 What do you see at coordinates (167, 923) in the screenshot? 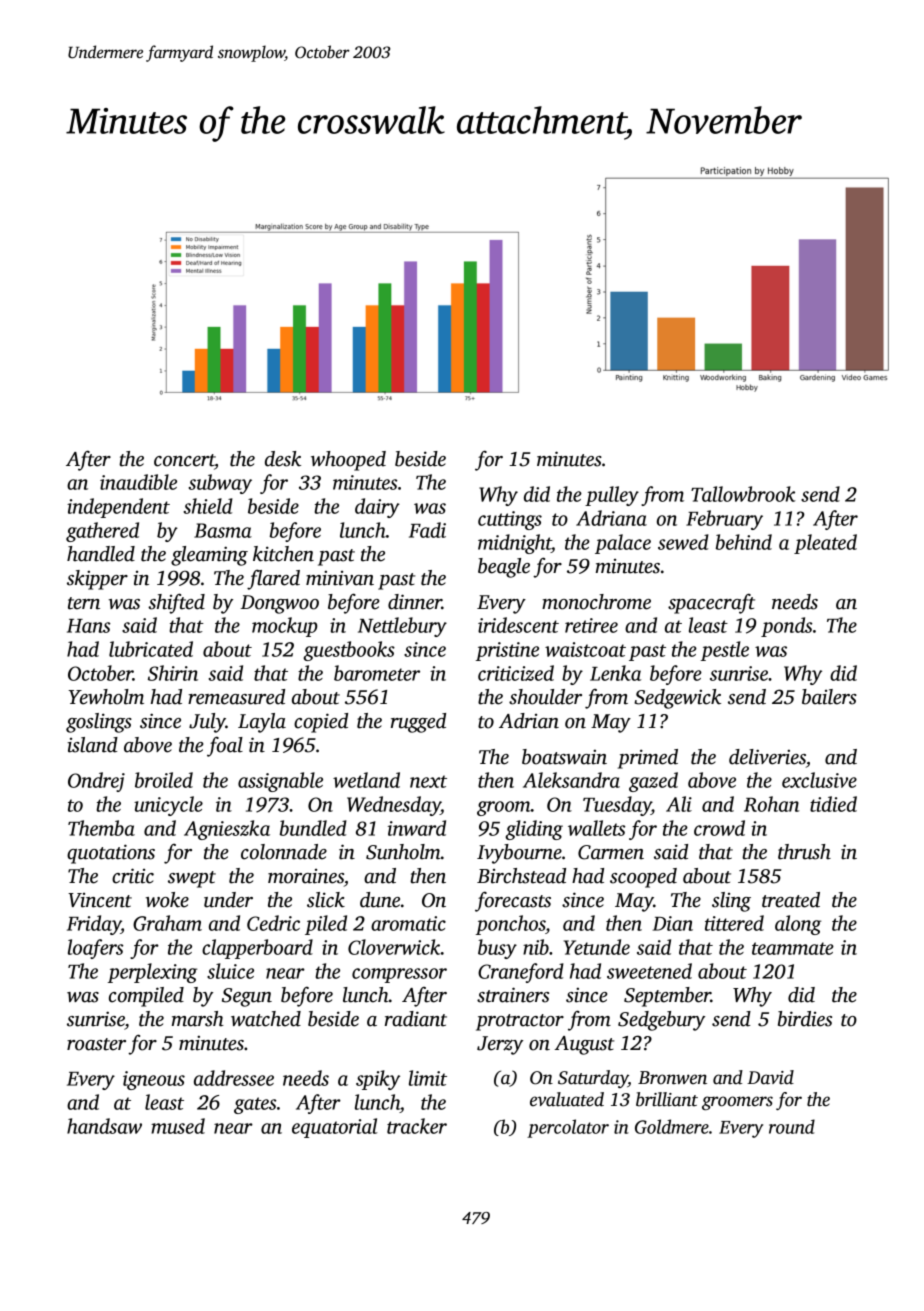
I see `Graham` at bounding box center [167, 923].
